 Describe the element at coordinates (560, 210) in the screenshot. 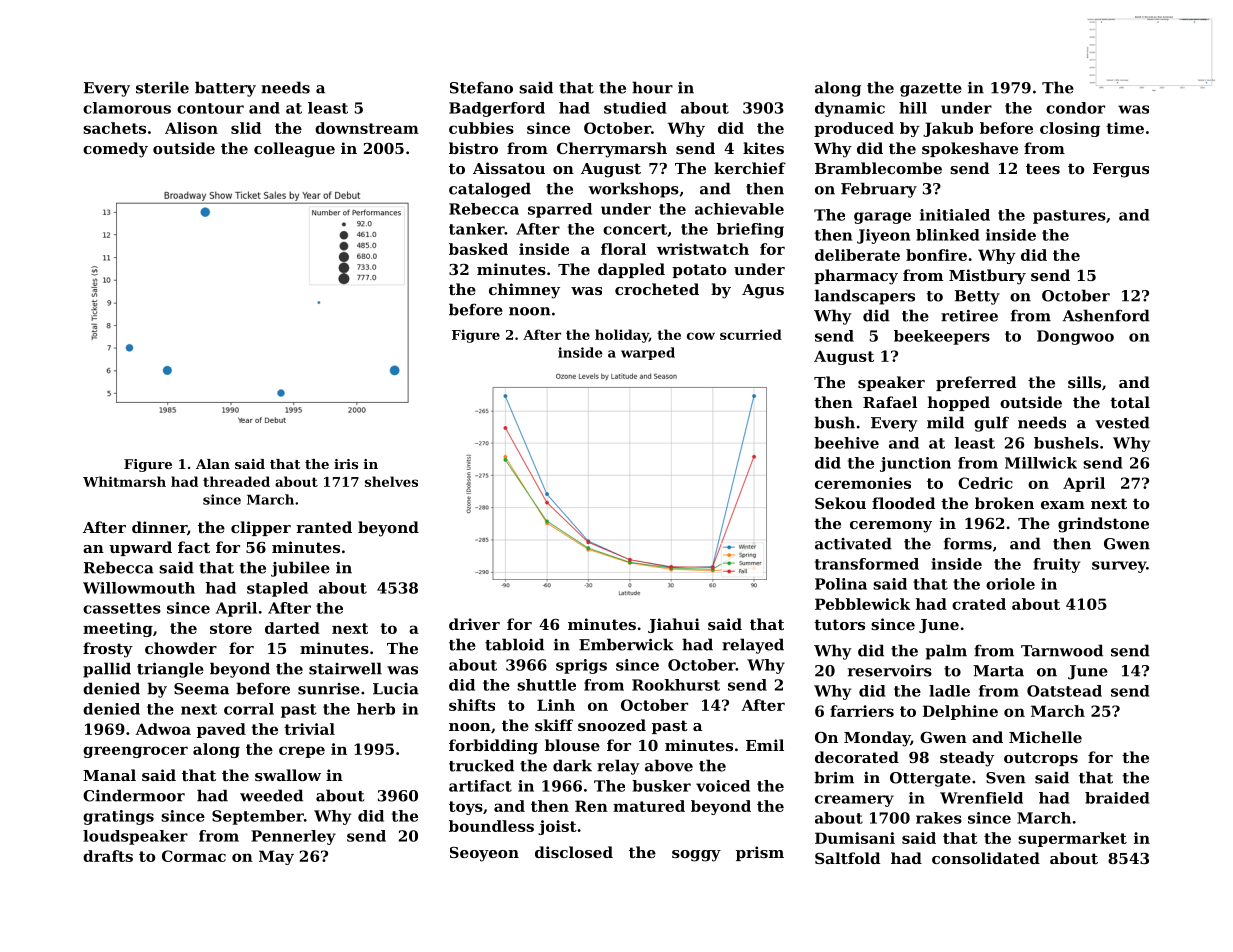

I see `sparred` at that location.
